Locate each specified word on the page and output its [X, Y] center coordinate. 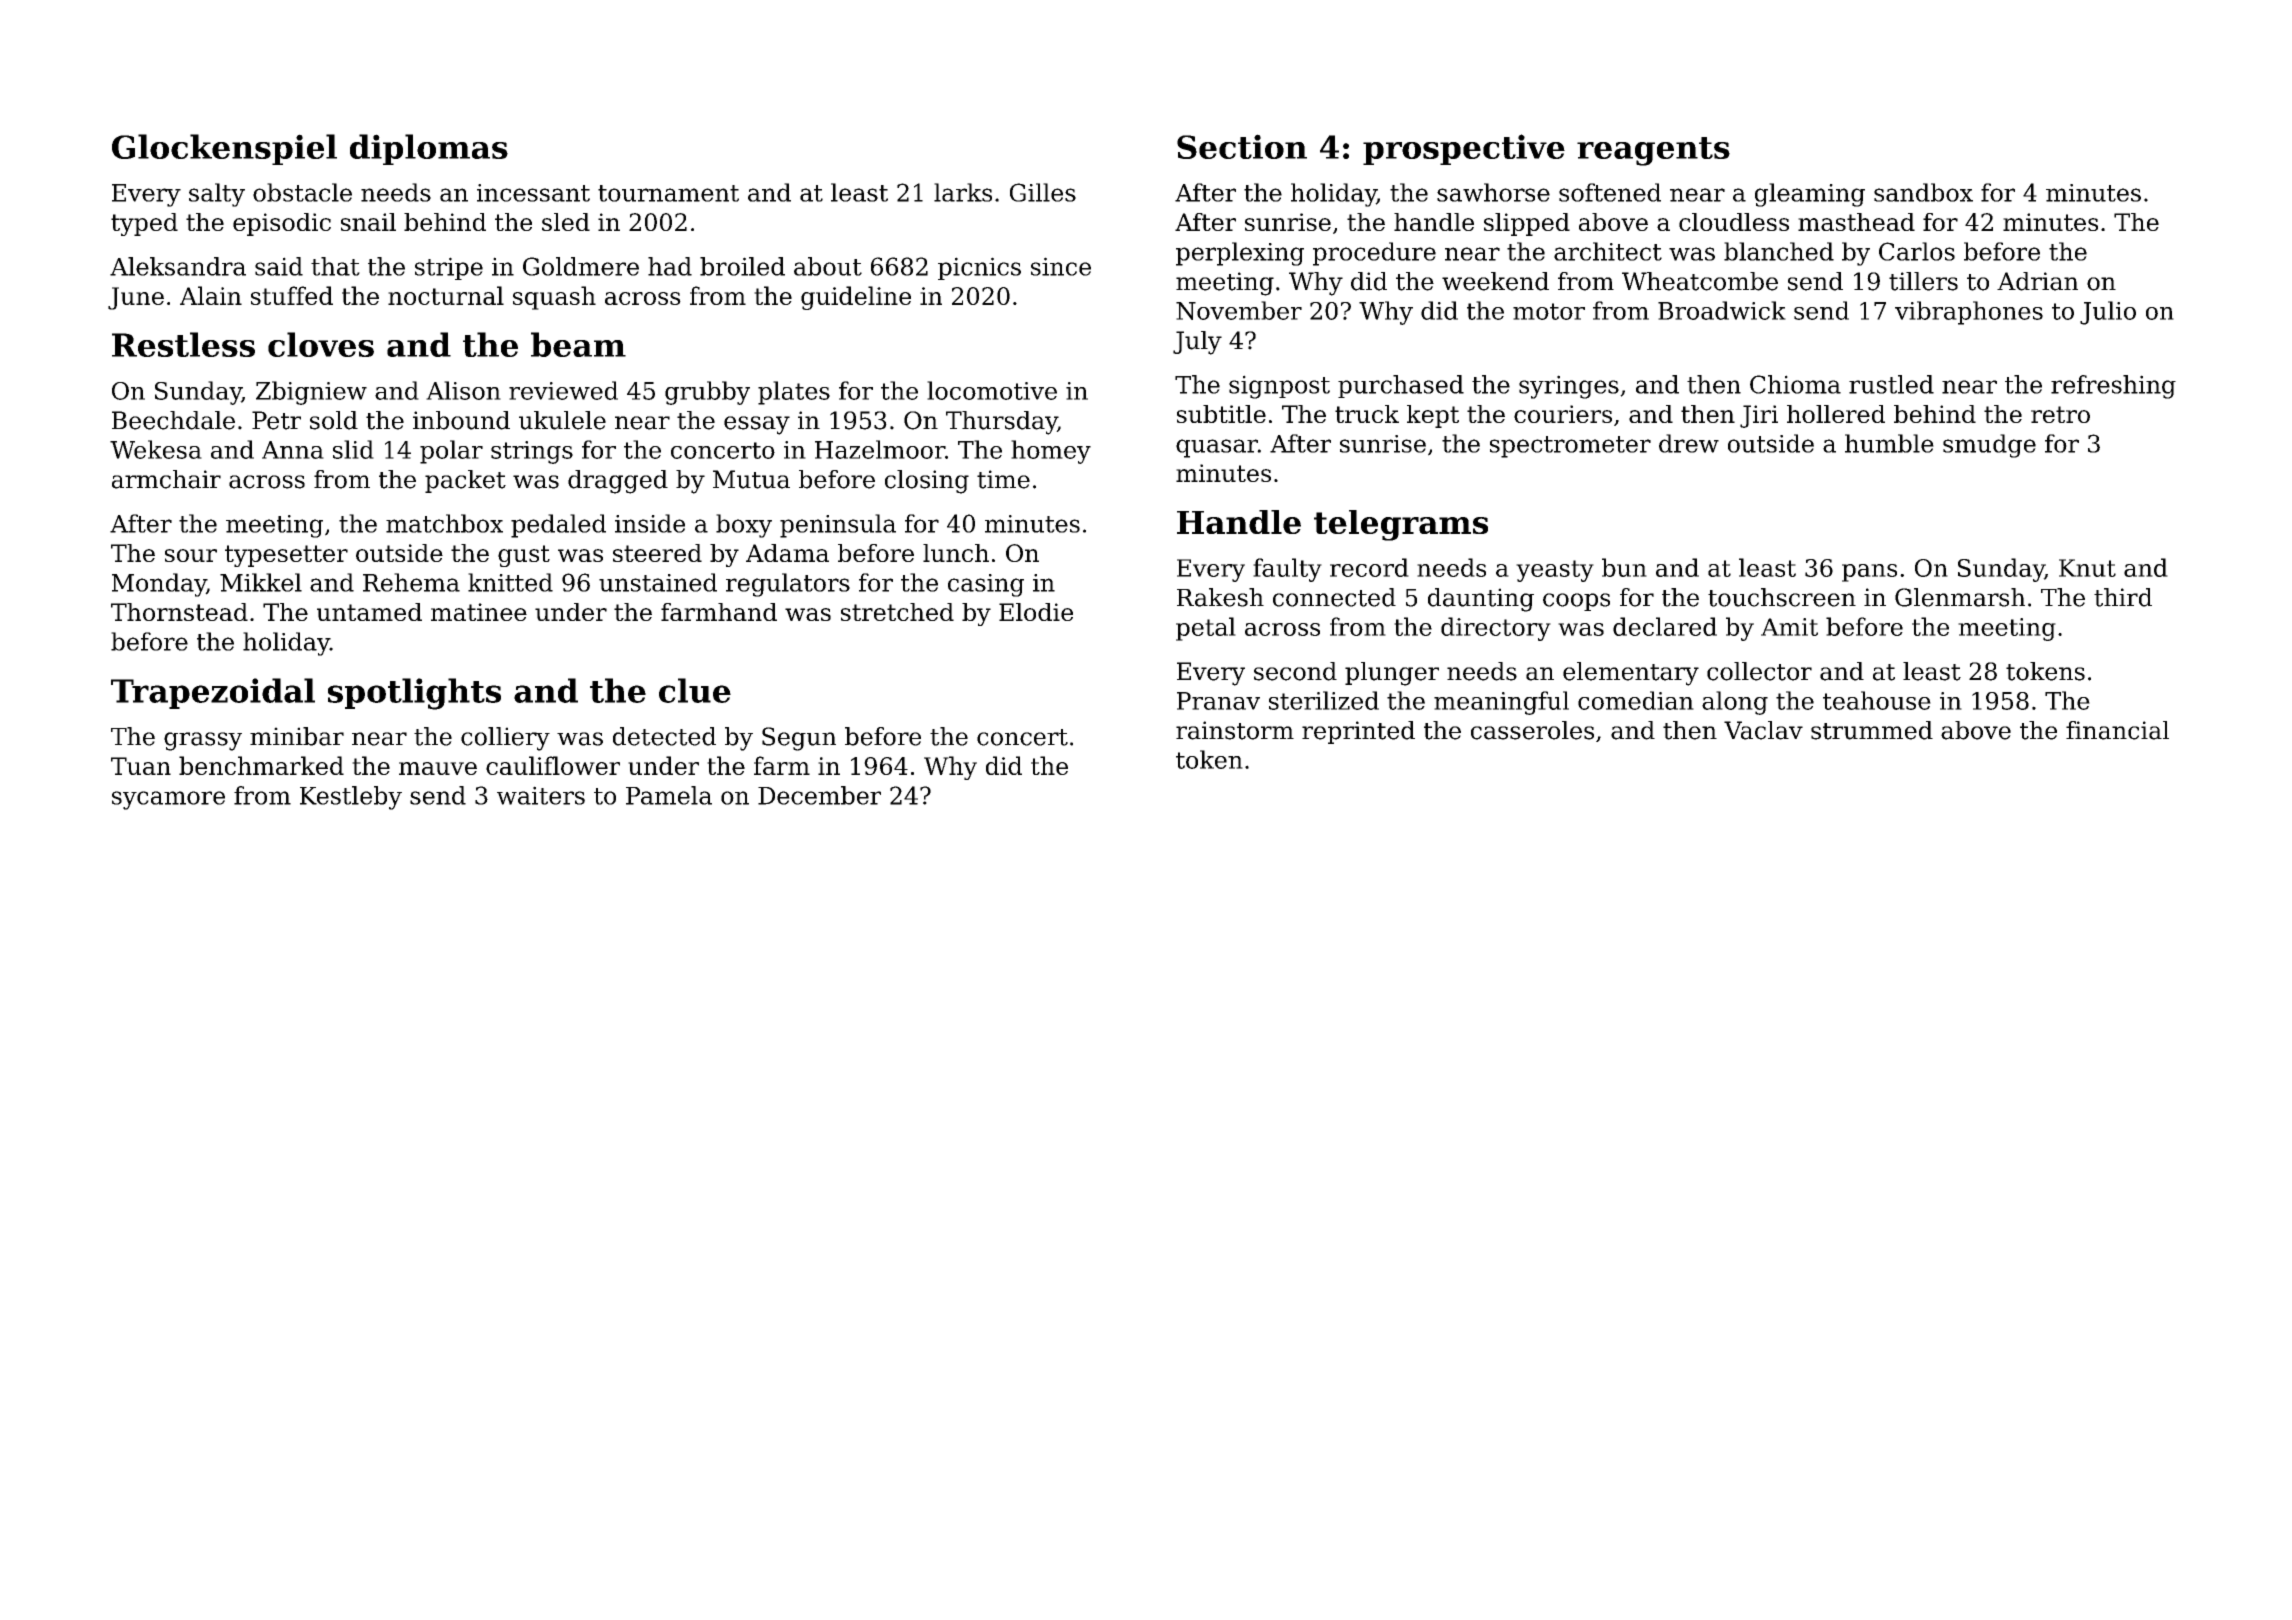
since [1061, 266]
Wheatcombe [1700, 281]
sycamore [168, 800]
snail [368, 222]
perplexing [1240, 254]
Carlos [1917, 251]
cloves [321, 344]
